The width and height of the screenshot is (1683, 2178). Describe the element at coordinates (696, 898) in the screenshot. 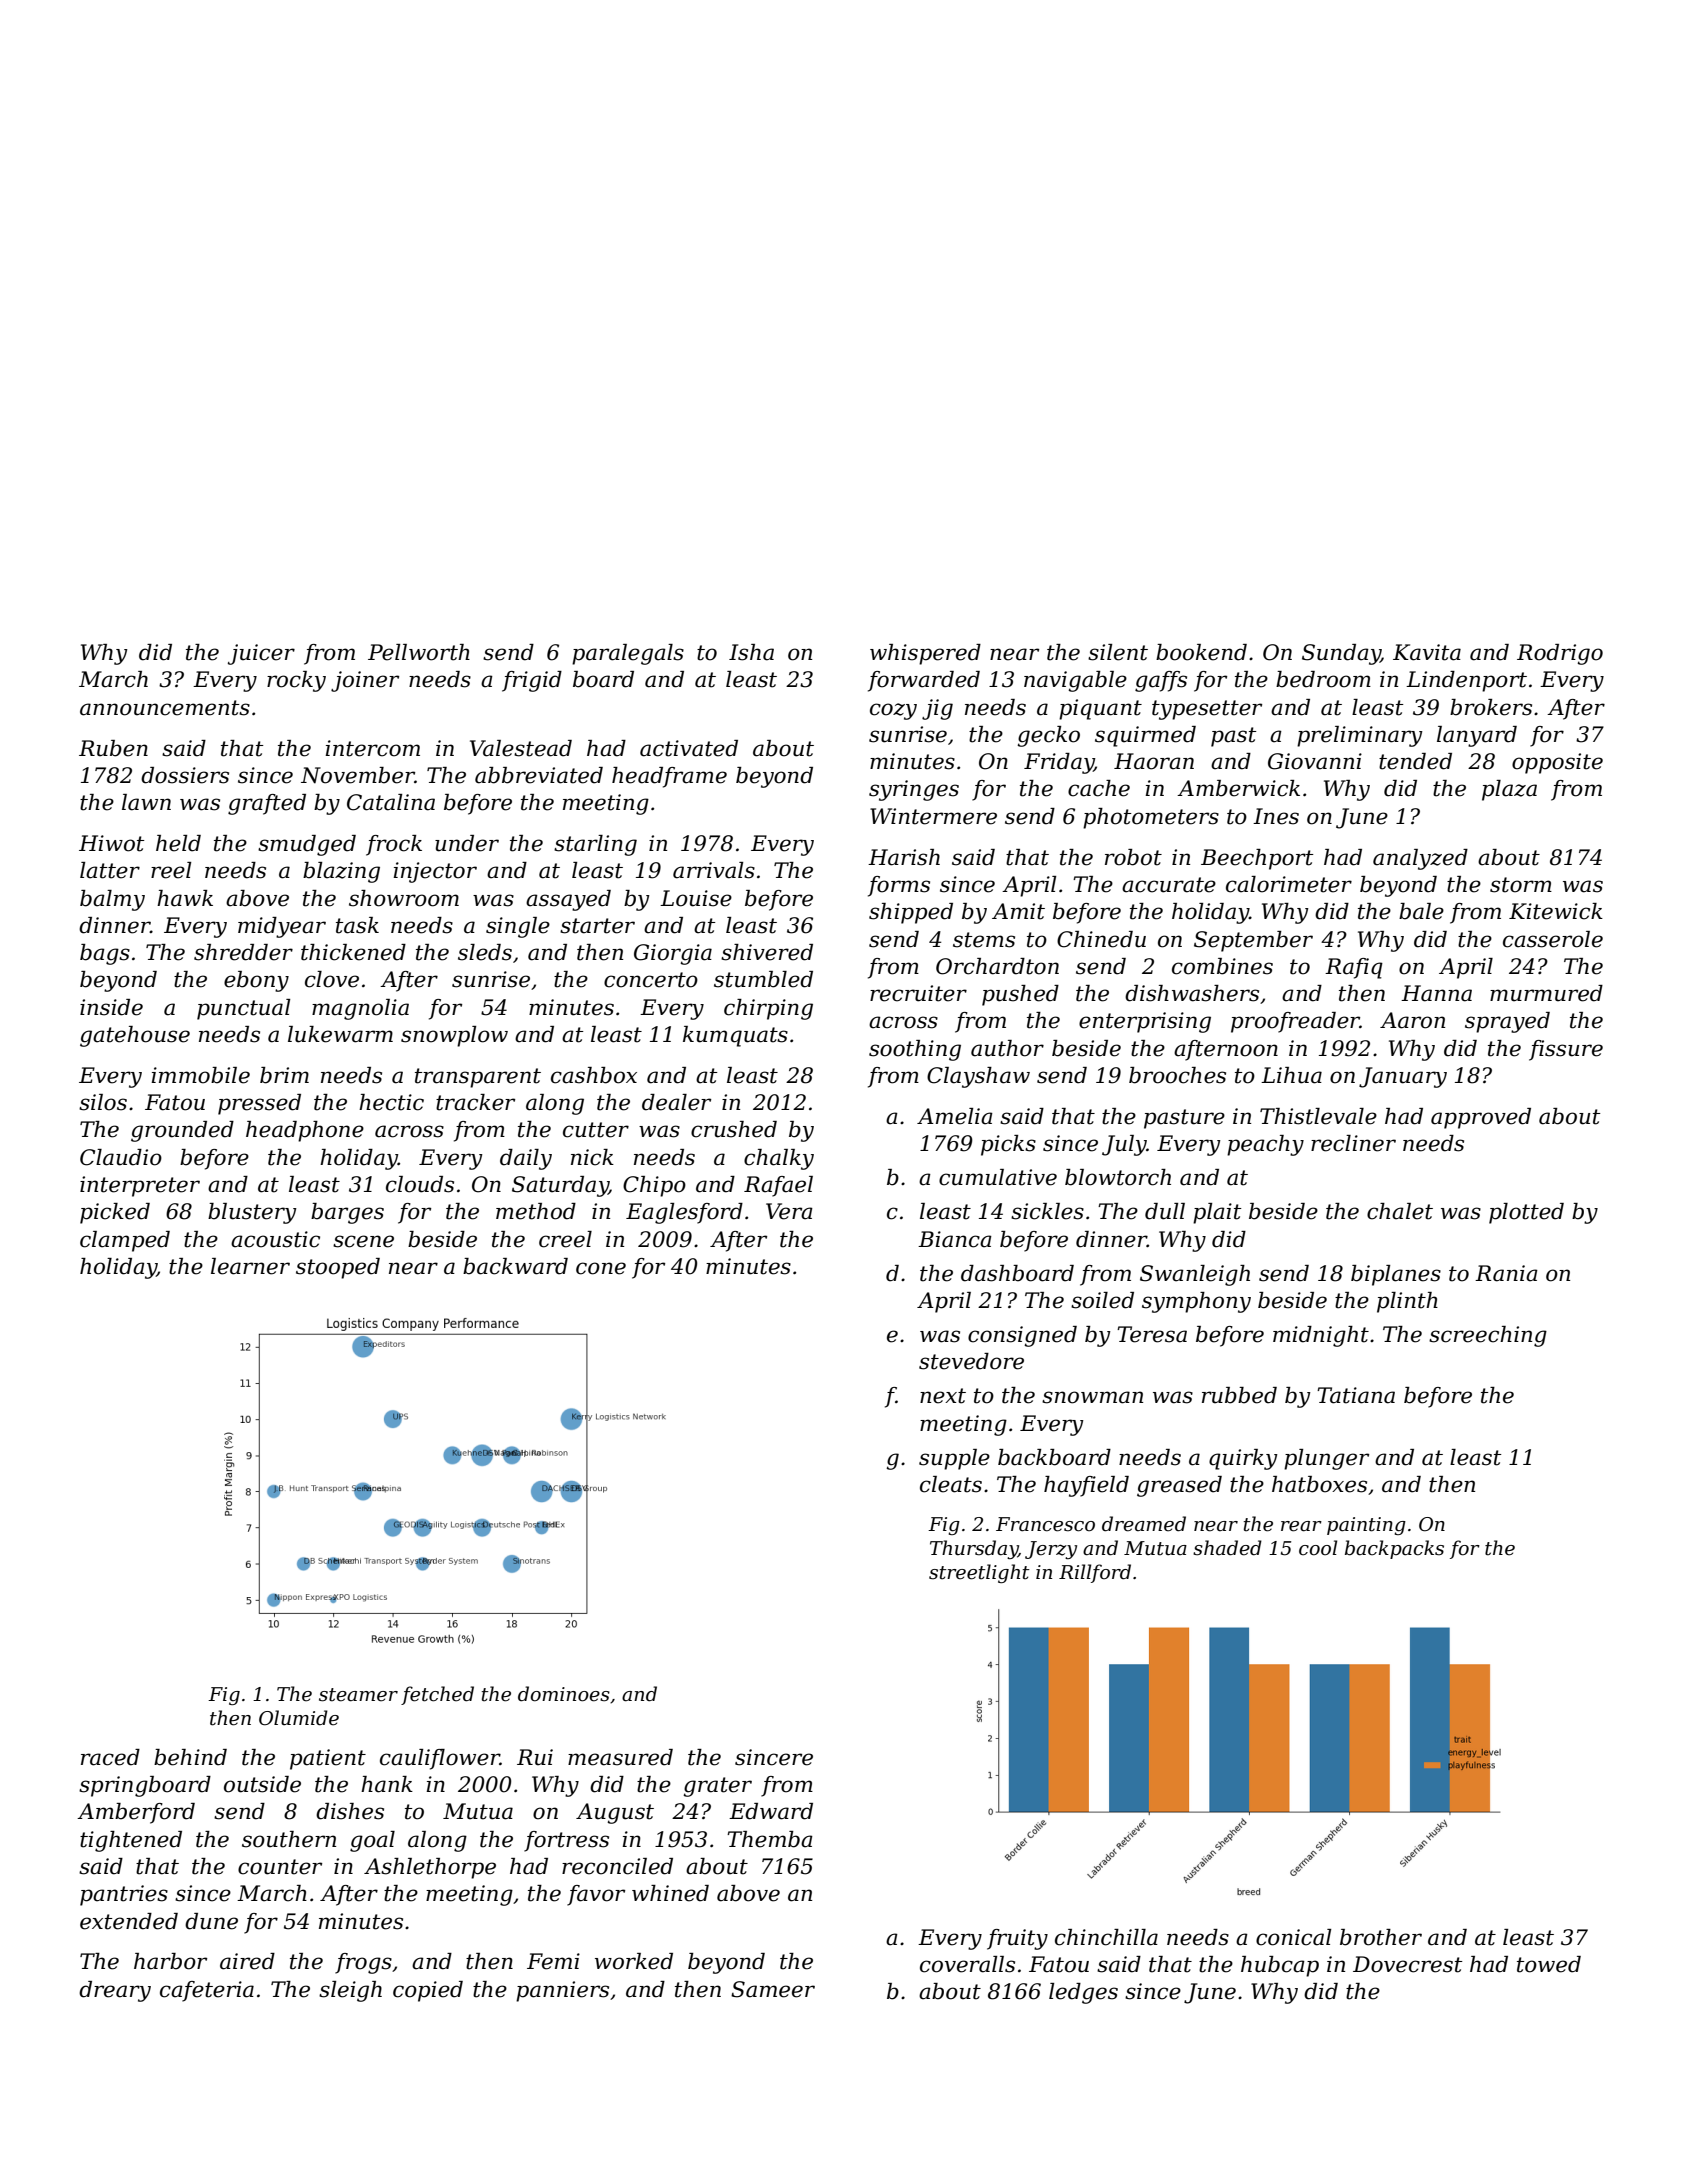

I see `Louise` at that location.
